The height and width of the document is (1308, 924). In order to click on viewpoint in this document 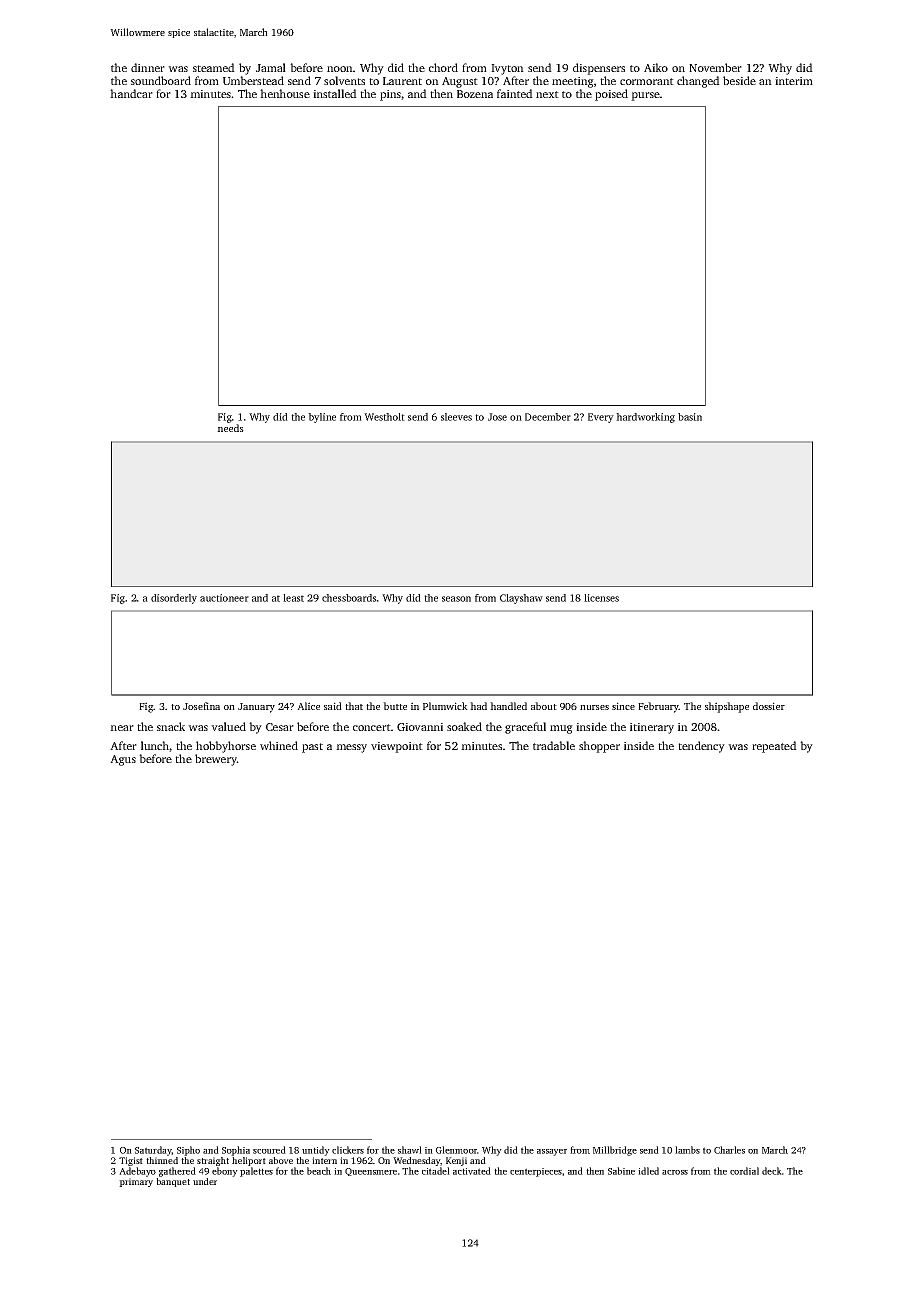, I will do `click(397, 747)`.
